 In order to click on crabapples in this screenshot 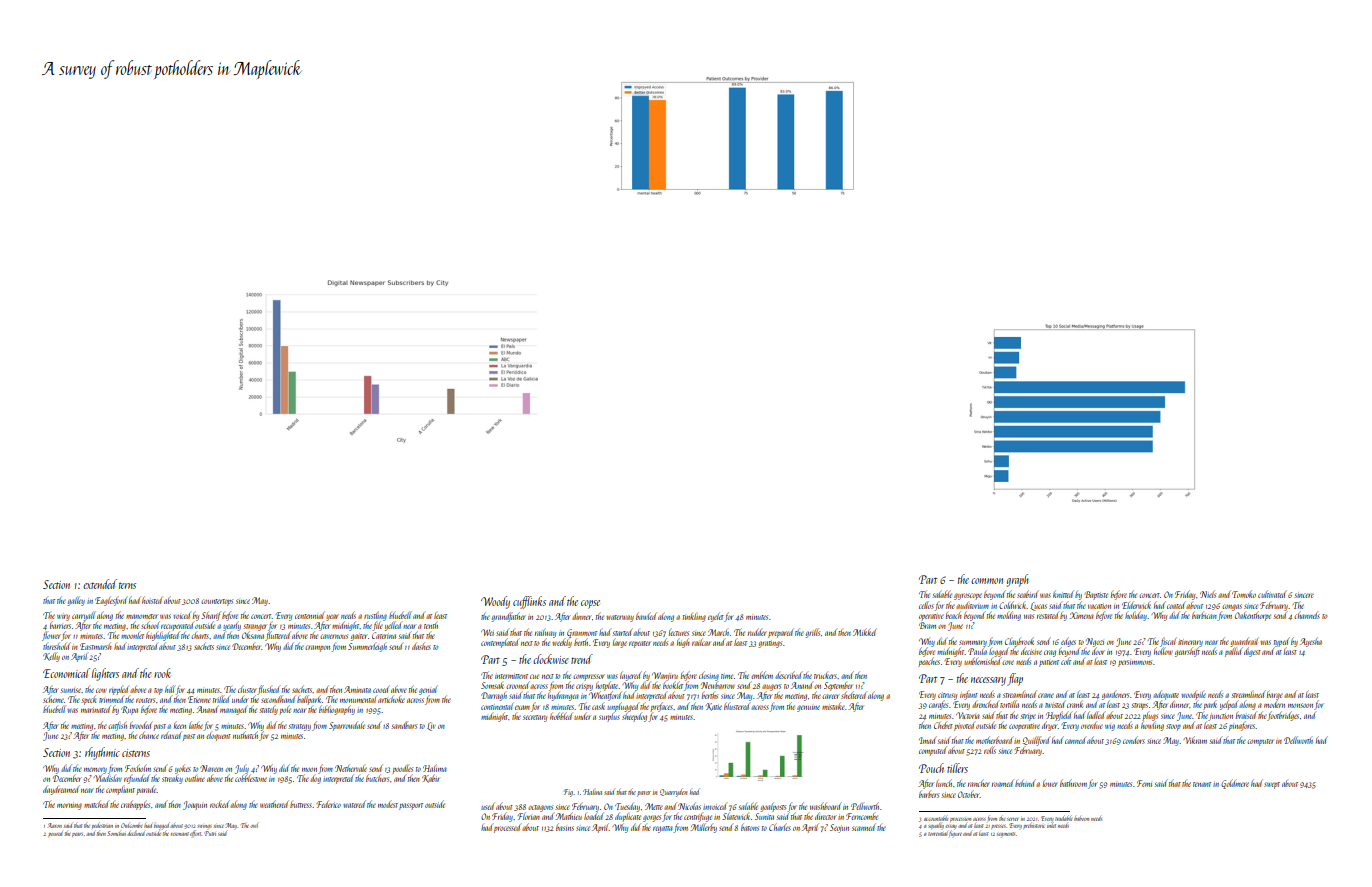, I will do `click(135, 805)`.
